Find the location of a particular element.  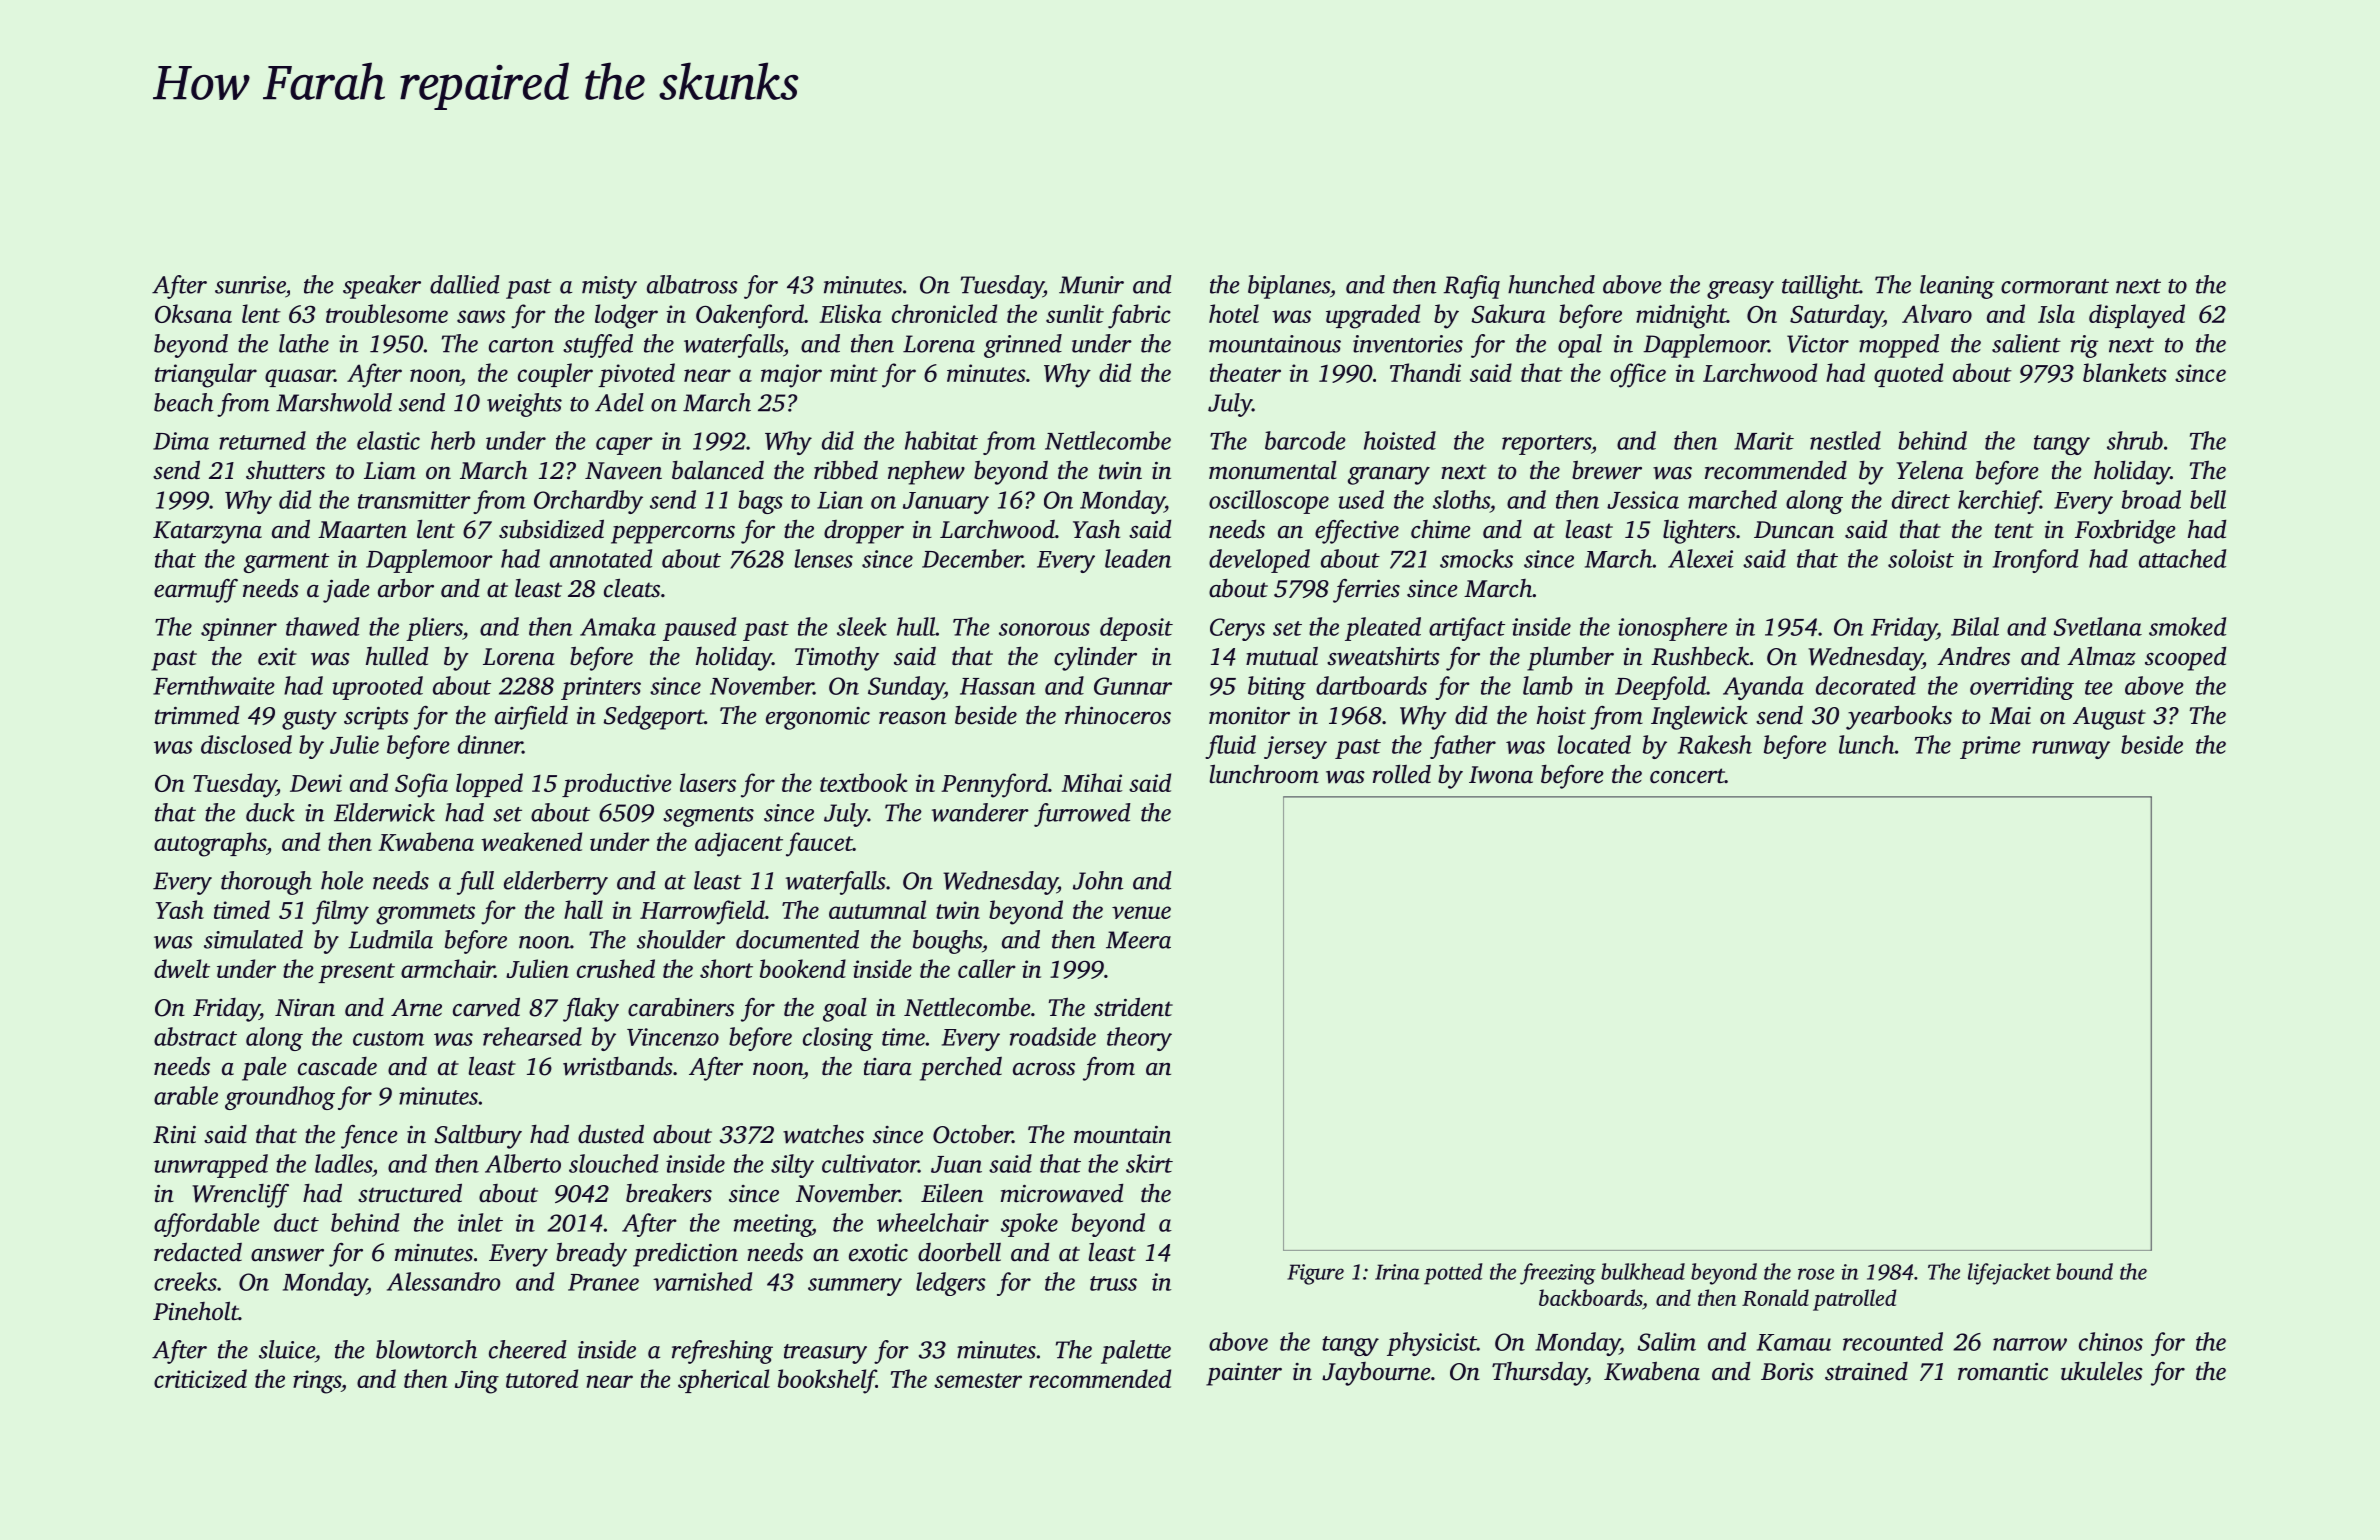

lopped is located at coordinates (489, 785).
